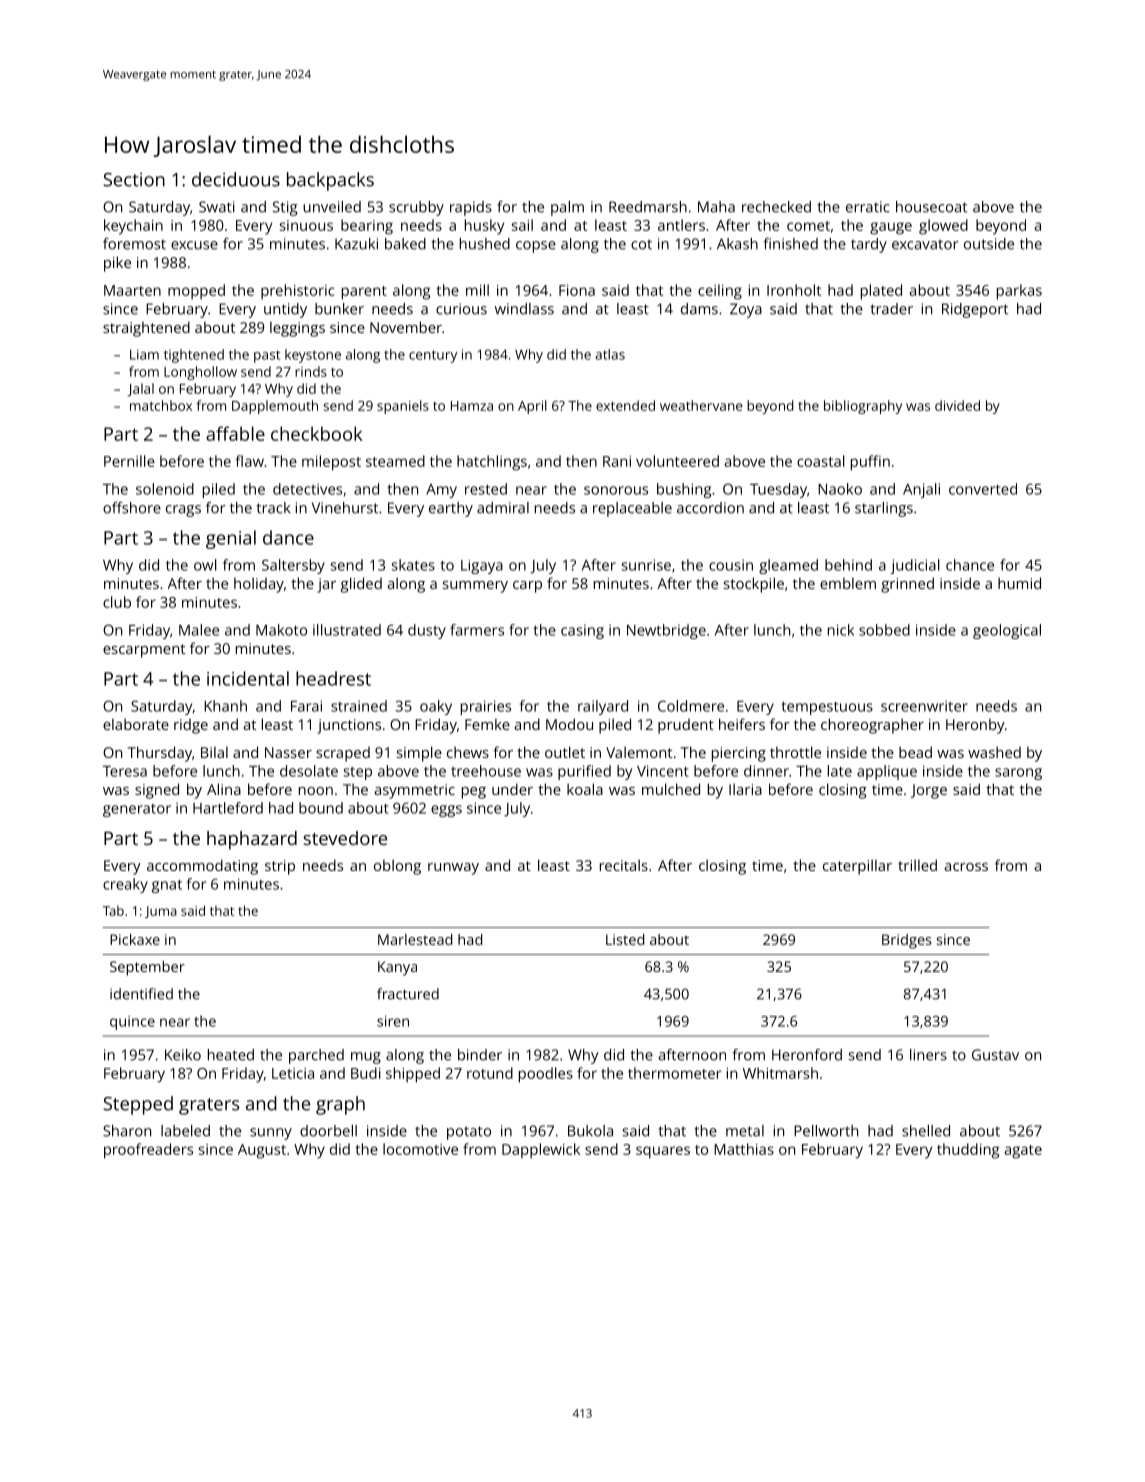 Image resolution: width=1145 pixels, height=1482 pixels. What do you see at coordinates (477, 630) in the screenshot?
I see `farmers` at bounding box center [477, 630].
